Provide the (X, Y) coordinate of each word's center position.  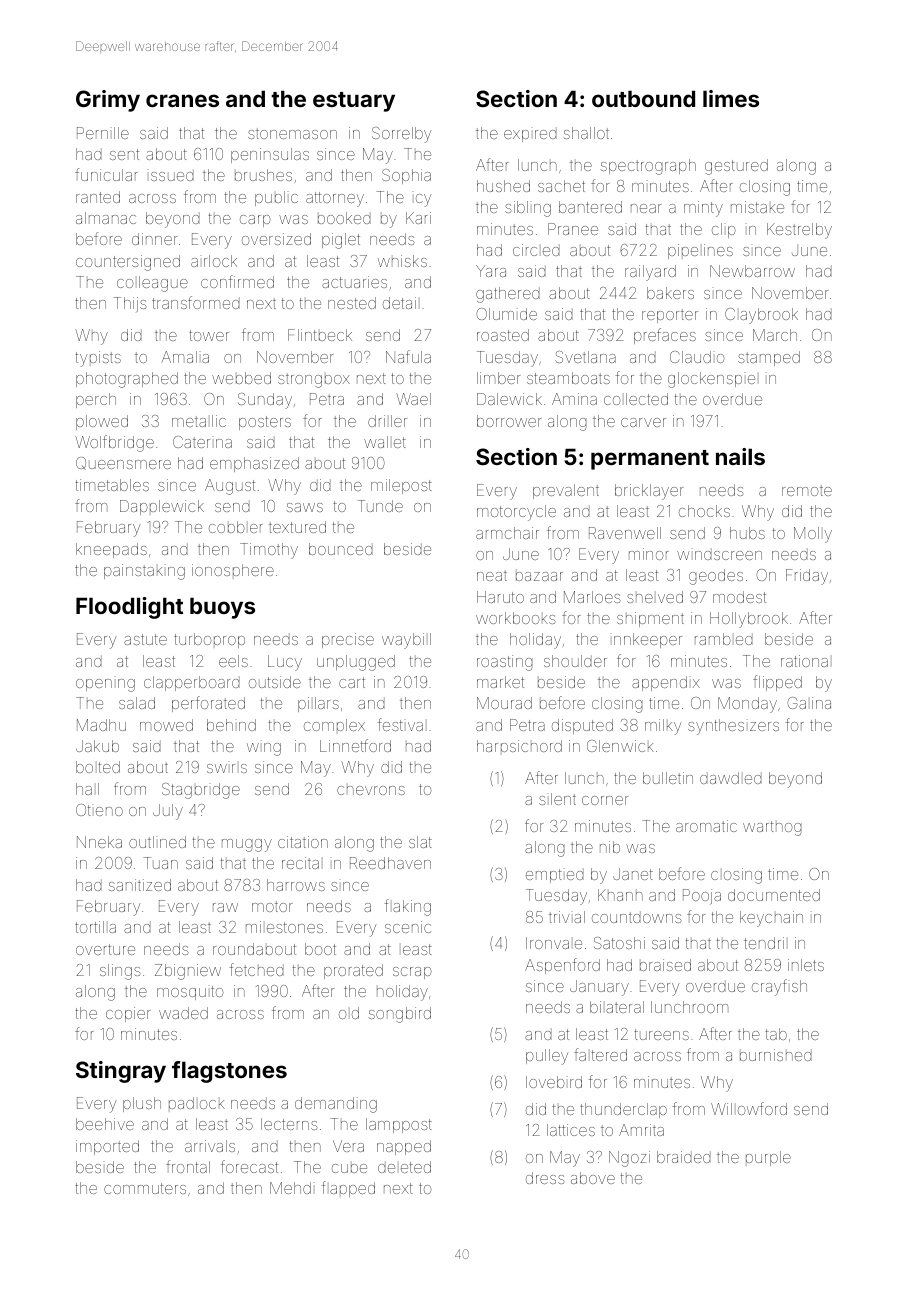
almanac (106, 218)
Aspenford (562, 966)
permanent (650, 460)
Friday (807, 577)
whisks (402, 261)
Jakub (97, 746)
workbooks (516, 618)
